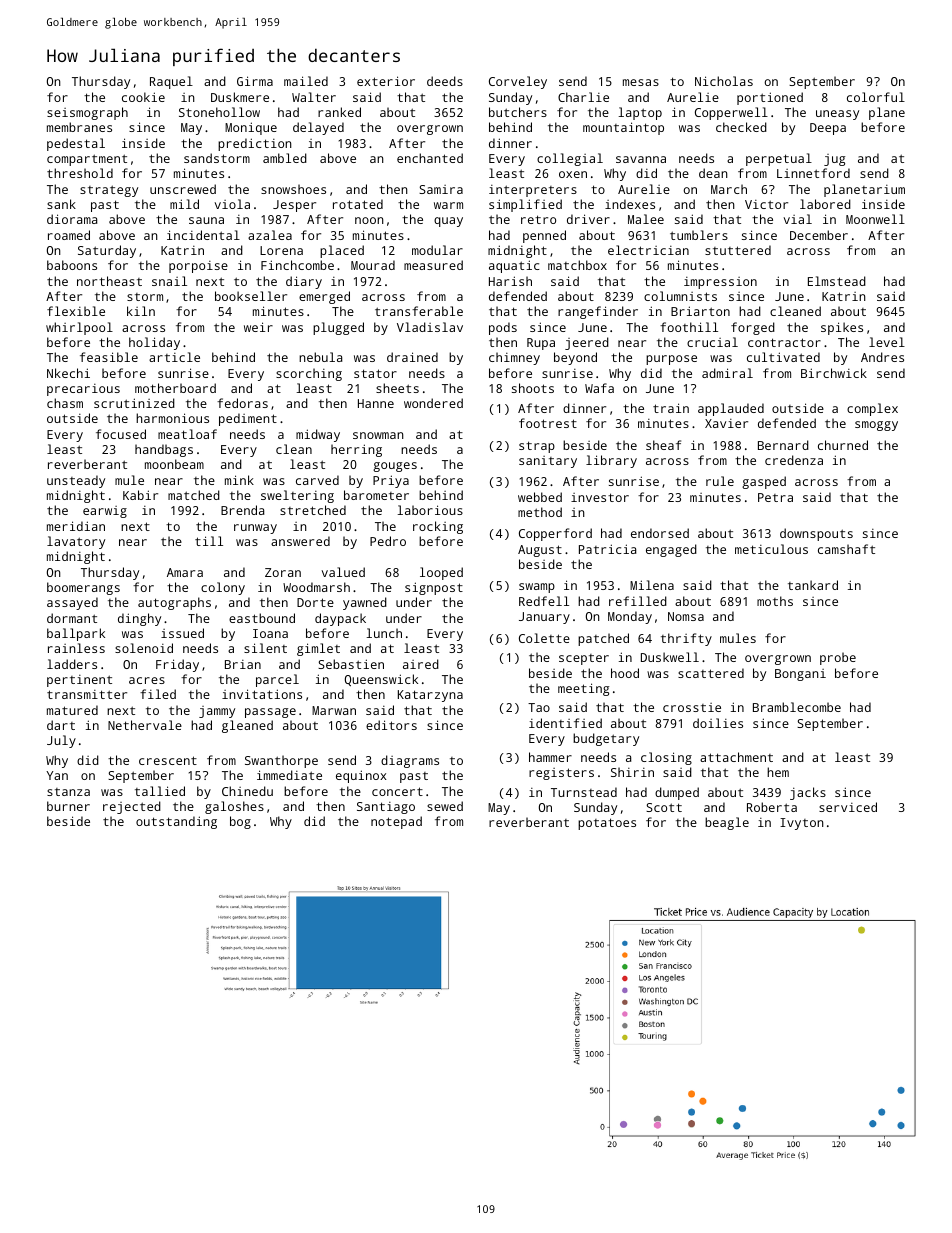 The height and width of the image is (1233, 952). I want to click on whirlpool, so click(79, 328).
